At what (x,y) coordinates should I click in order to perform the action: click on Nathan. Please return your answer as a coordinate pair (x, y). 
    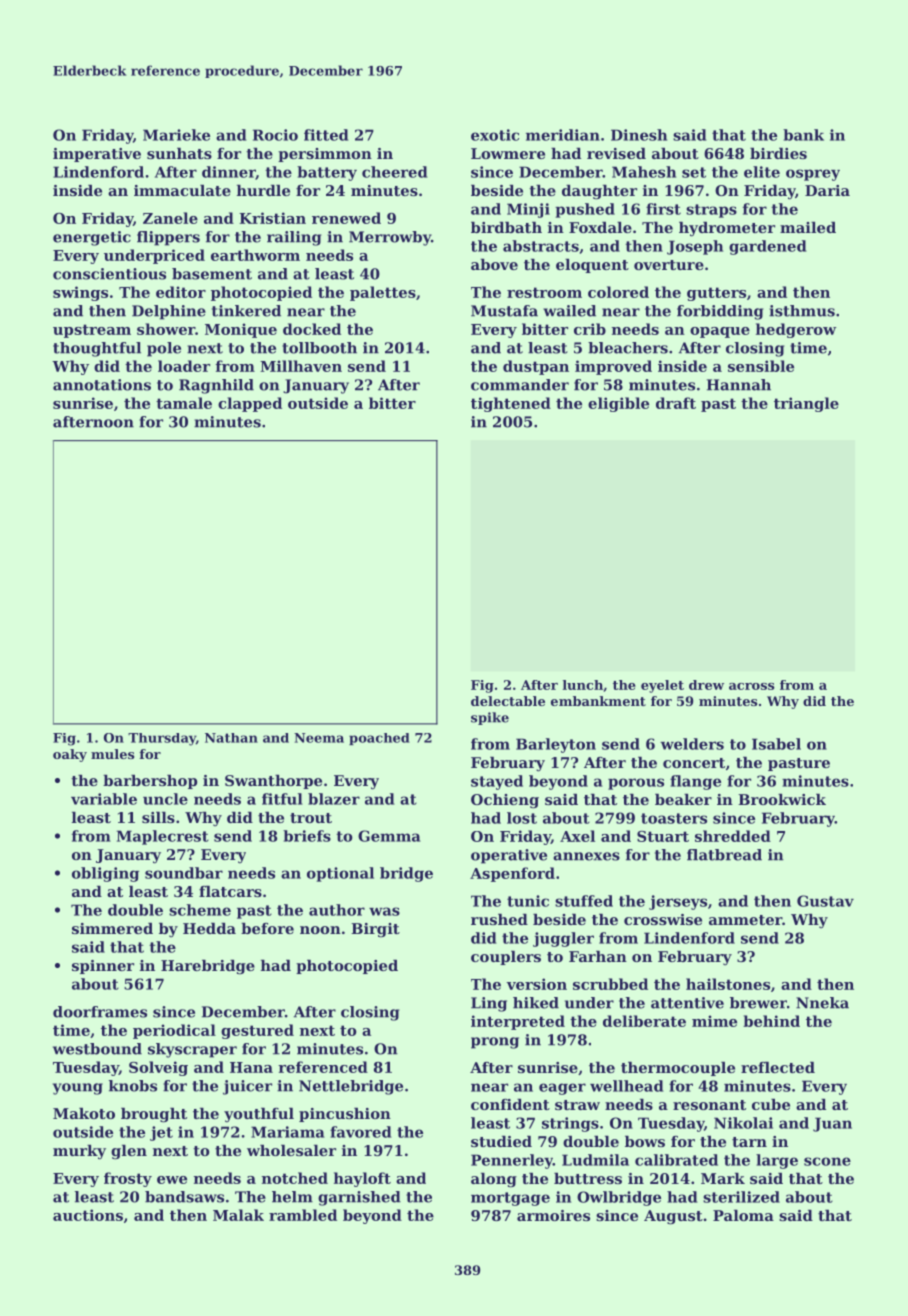
    Looking at the image, I should click on (231, 738).
